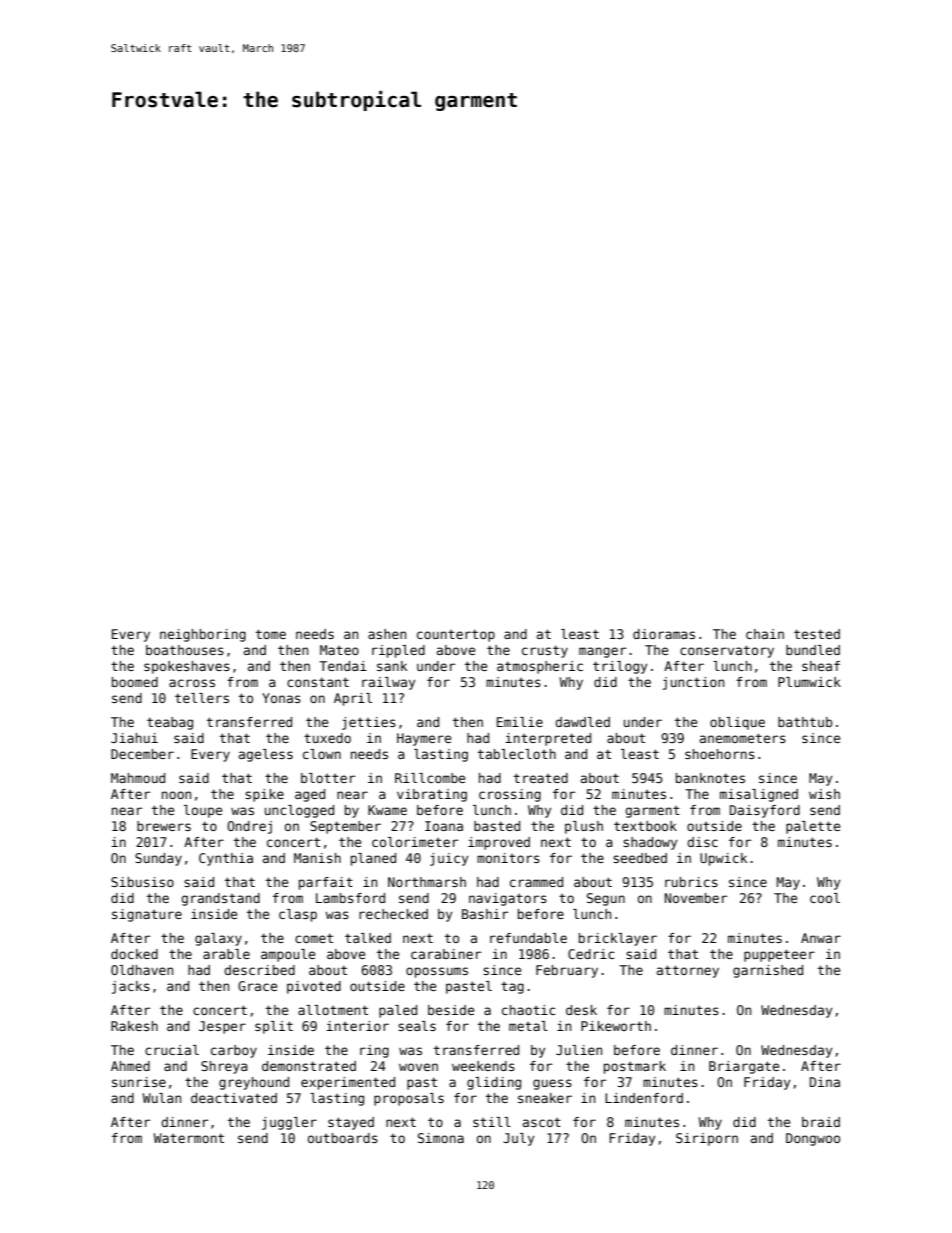  What do you see at coordinates (185, 650) in the screenshot?
I see `boathouses` at bounding box center [185, 650].
